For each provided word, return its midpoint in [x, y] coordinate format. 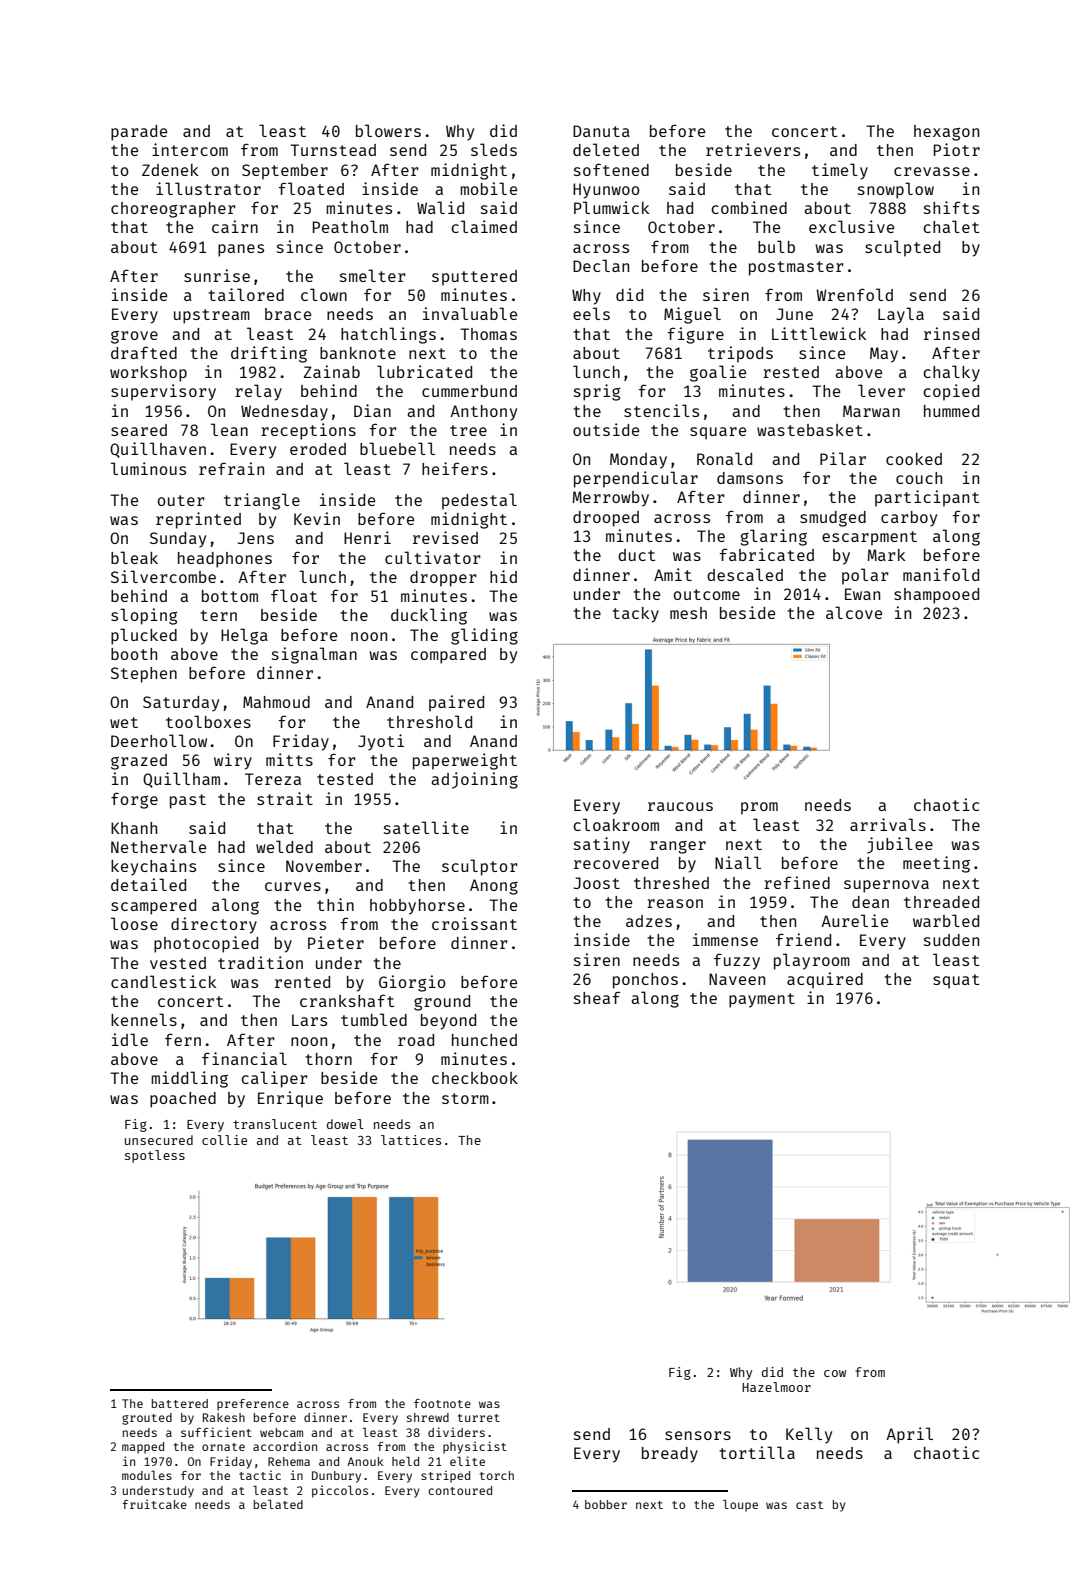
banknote [358, 353]
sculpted [902, 248]
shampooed [936, 596]
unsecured [159, 1140]
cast [809, 1505]
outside [606, 429]
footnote [442, 1403]
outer [181, 500]
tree [468, 430]
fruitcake [155, 1504]
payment [762, 1000]
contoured [460, 1490]
